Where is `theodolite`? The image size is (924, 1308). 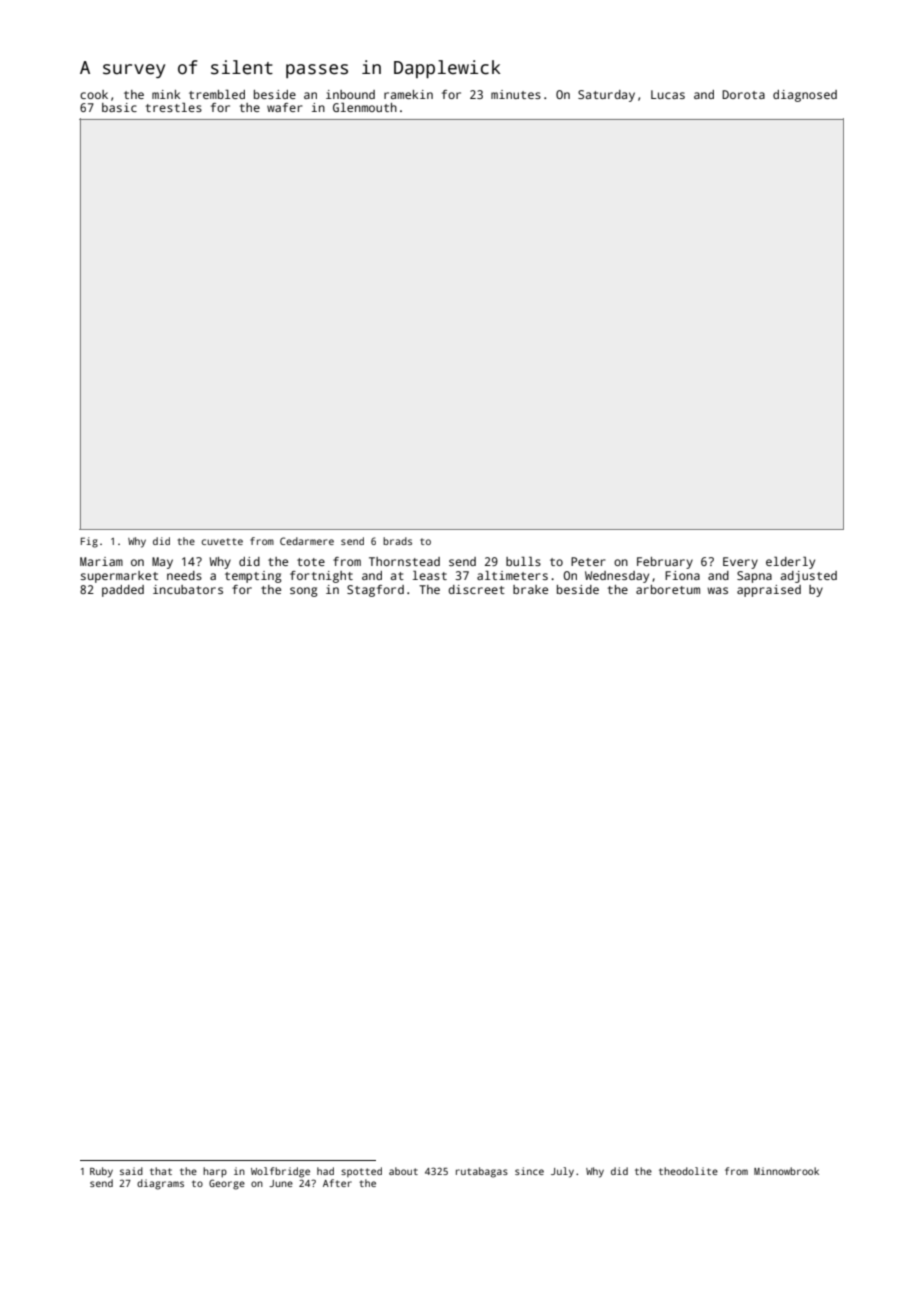
theodolite is located at coordinates (688, 1171).
